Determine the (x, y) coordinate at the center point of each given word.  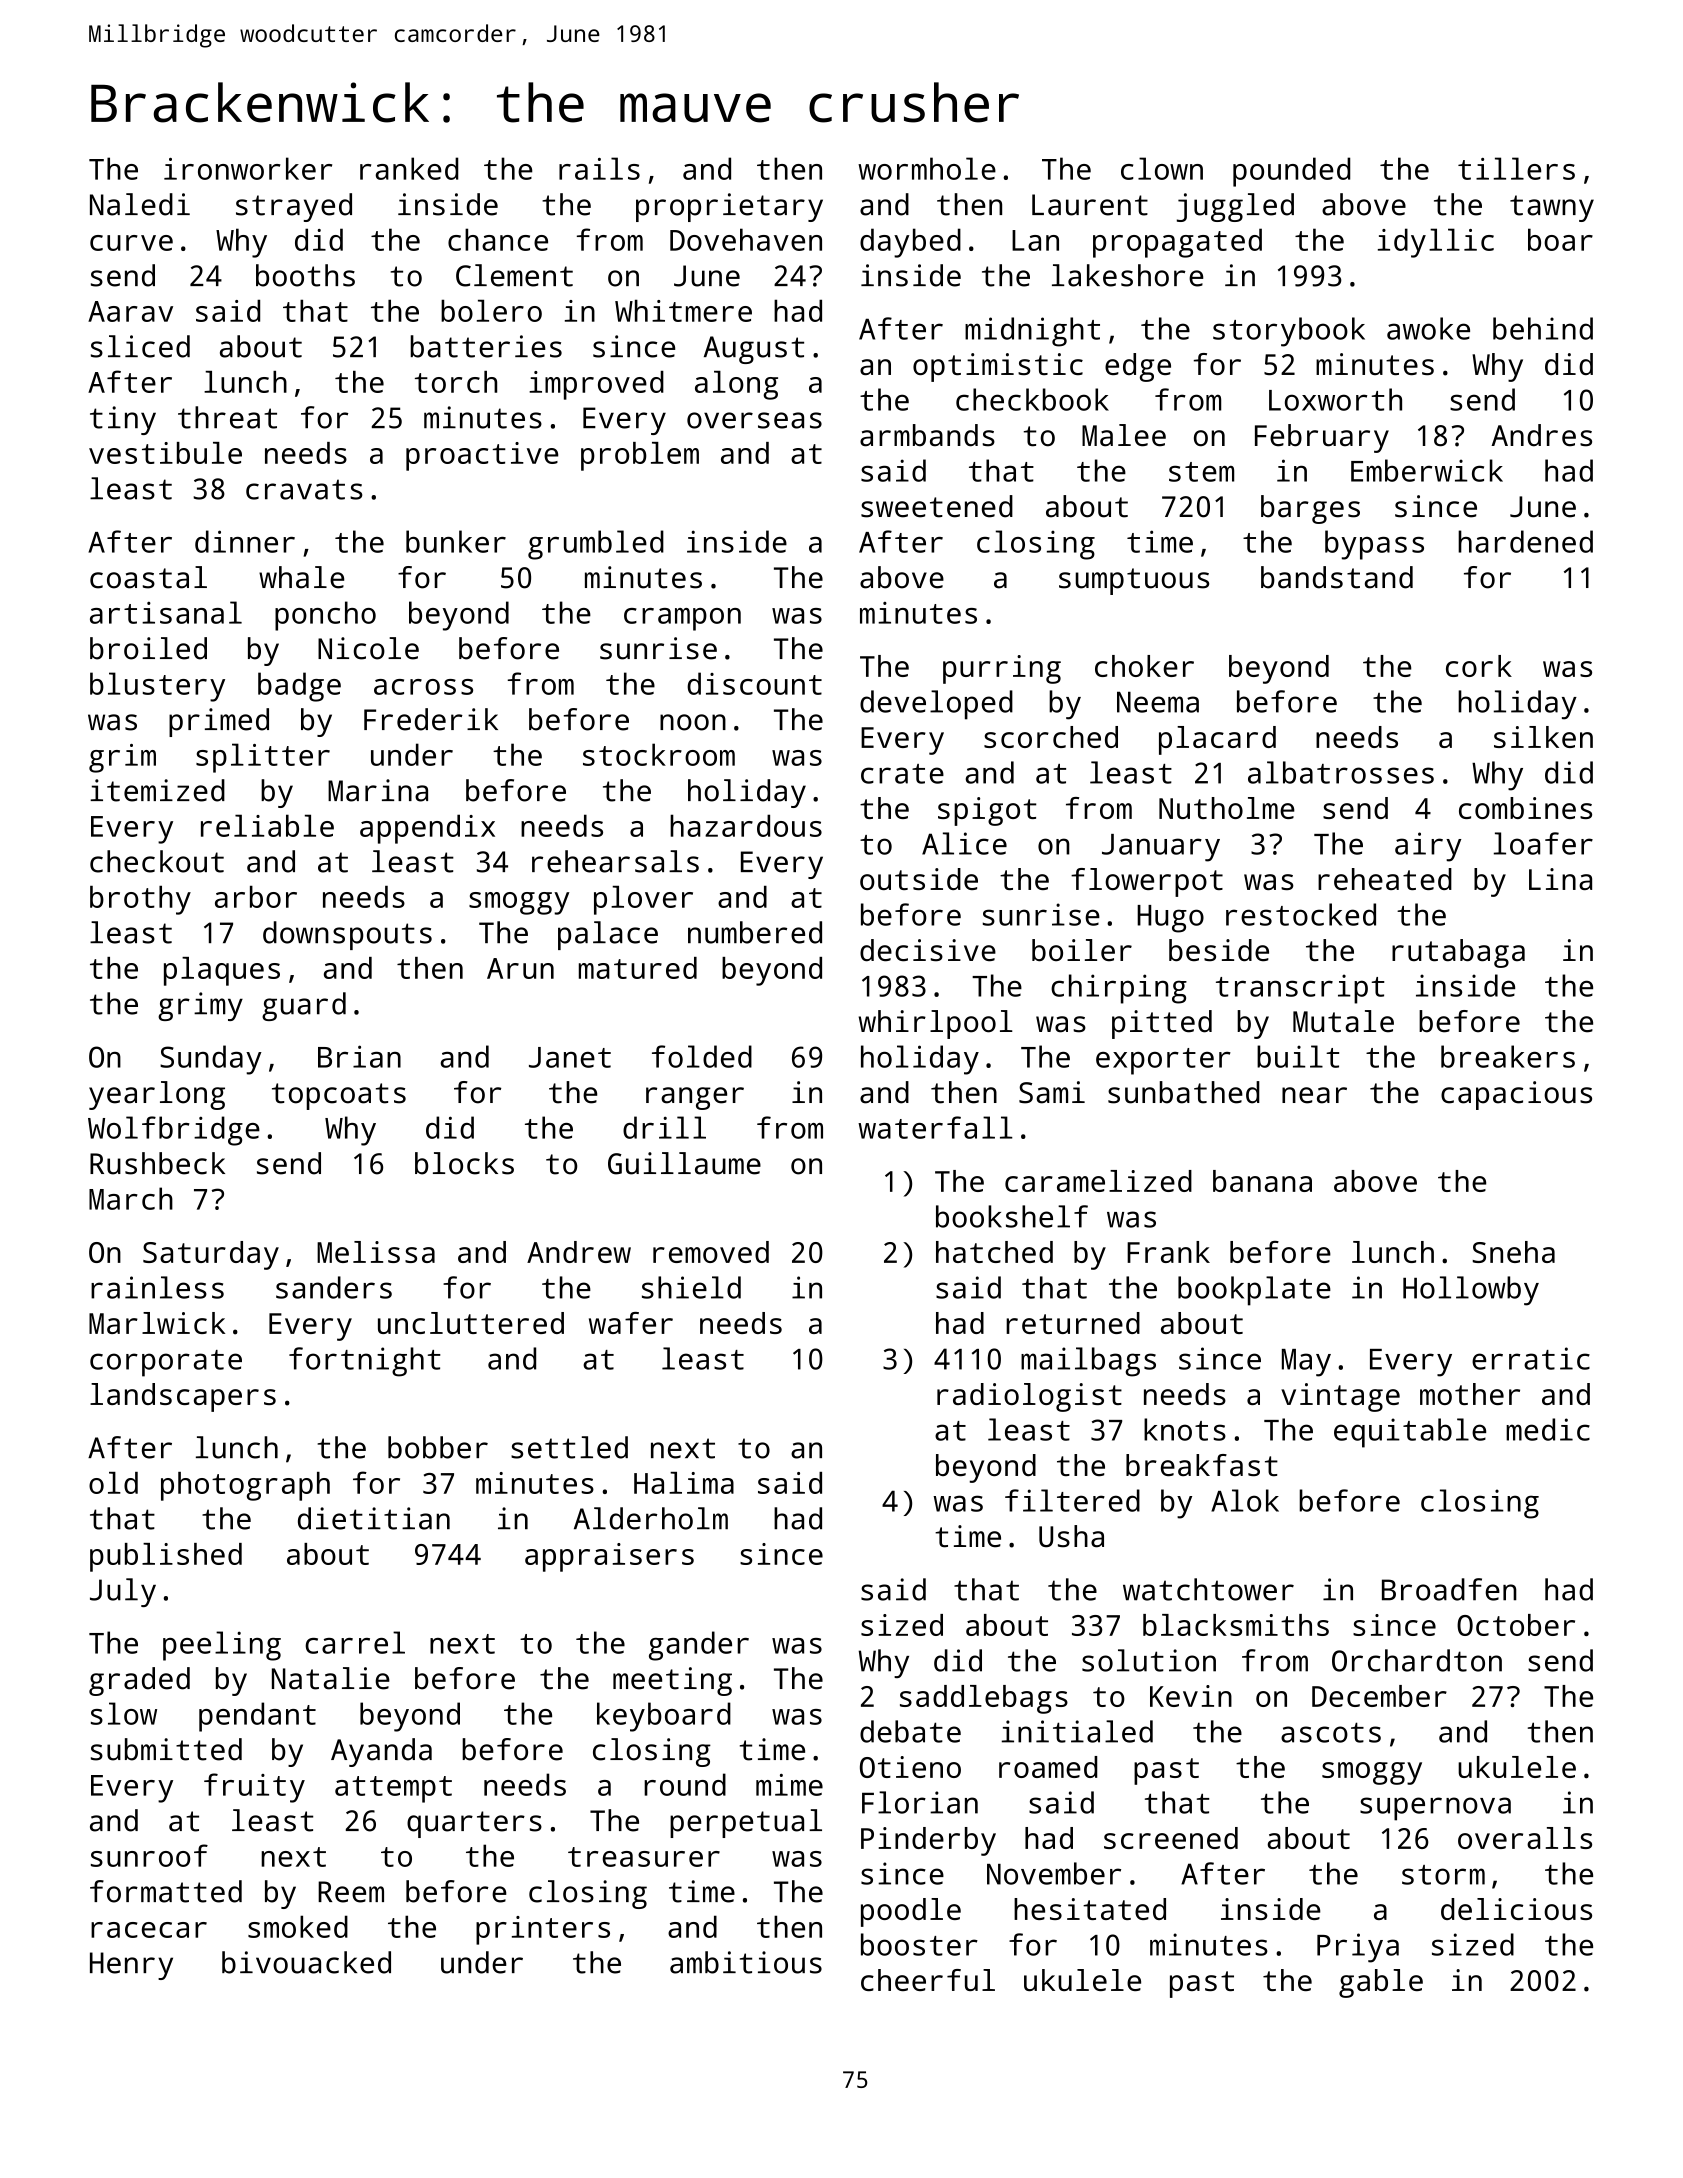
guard (304, 1006)
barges (1310, 509)
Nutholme (1227, 808)
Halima (684, 1483)
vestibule (165, 453)
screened (1171, 1838)
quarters (474, 1824)
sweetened (937, 506)
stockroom (659, 754)
